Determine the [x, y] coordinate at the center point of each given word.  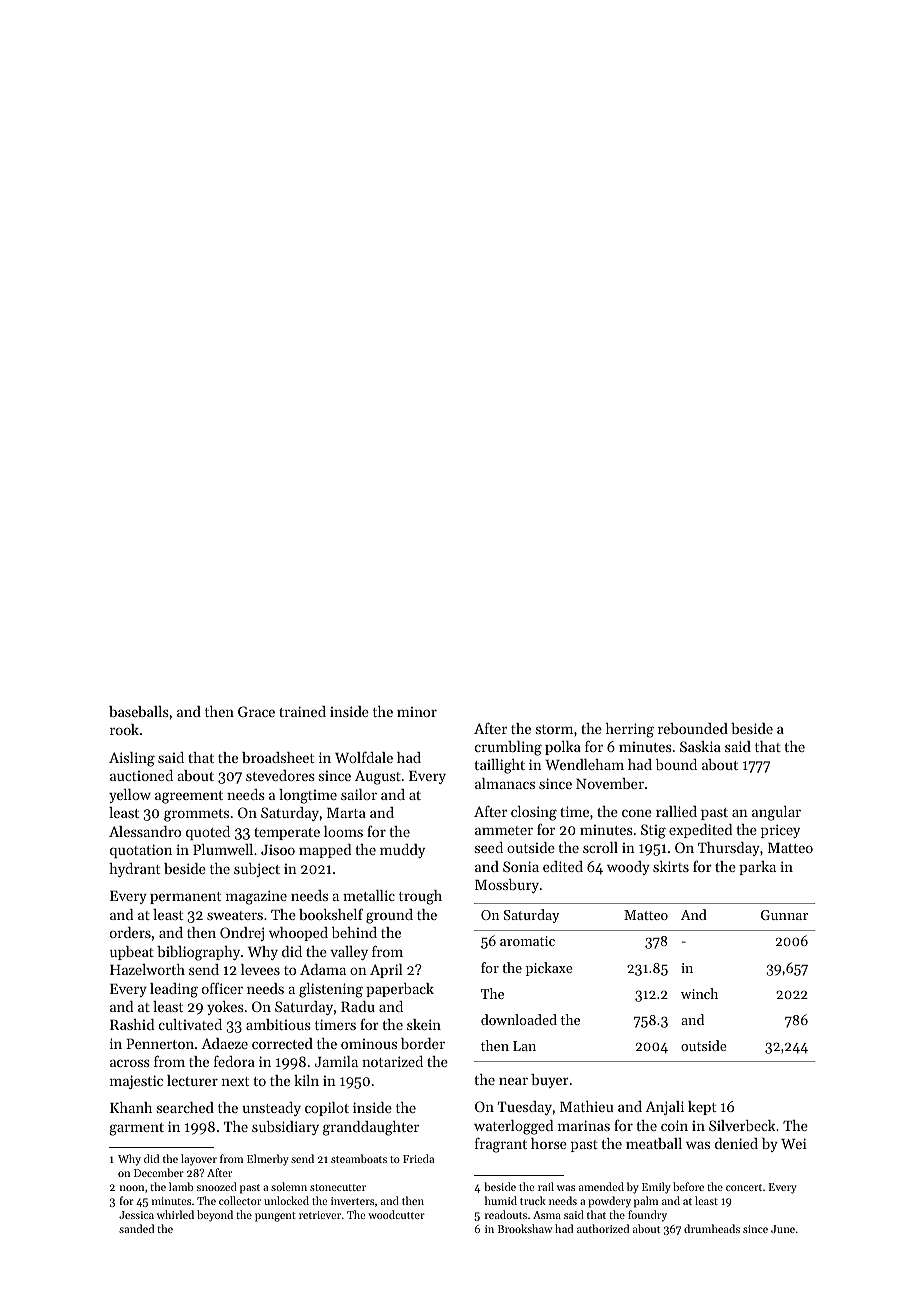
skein [424, 1024]
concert [744, 1187]
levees [260, 969]
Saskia [700, 746]
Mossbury [507, 886]
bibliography [198, 953]
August [378, 777]
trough [420, 897]
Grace [256, 711]
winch [699, 993]
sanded [136, 1228]
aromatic [527, 941]
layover [199, 1160]
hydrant [134, 870]
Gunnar [784, 915]
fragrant [501, 1145]
